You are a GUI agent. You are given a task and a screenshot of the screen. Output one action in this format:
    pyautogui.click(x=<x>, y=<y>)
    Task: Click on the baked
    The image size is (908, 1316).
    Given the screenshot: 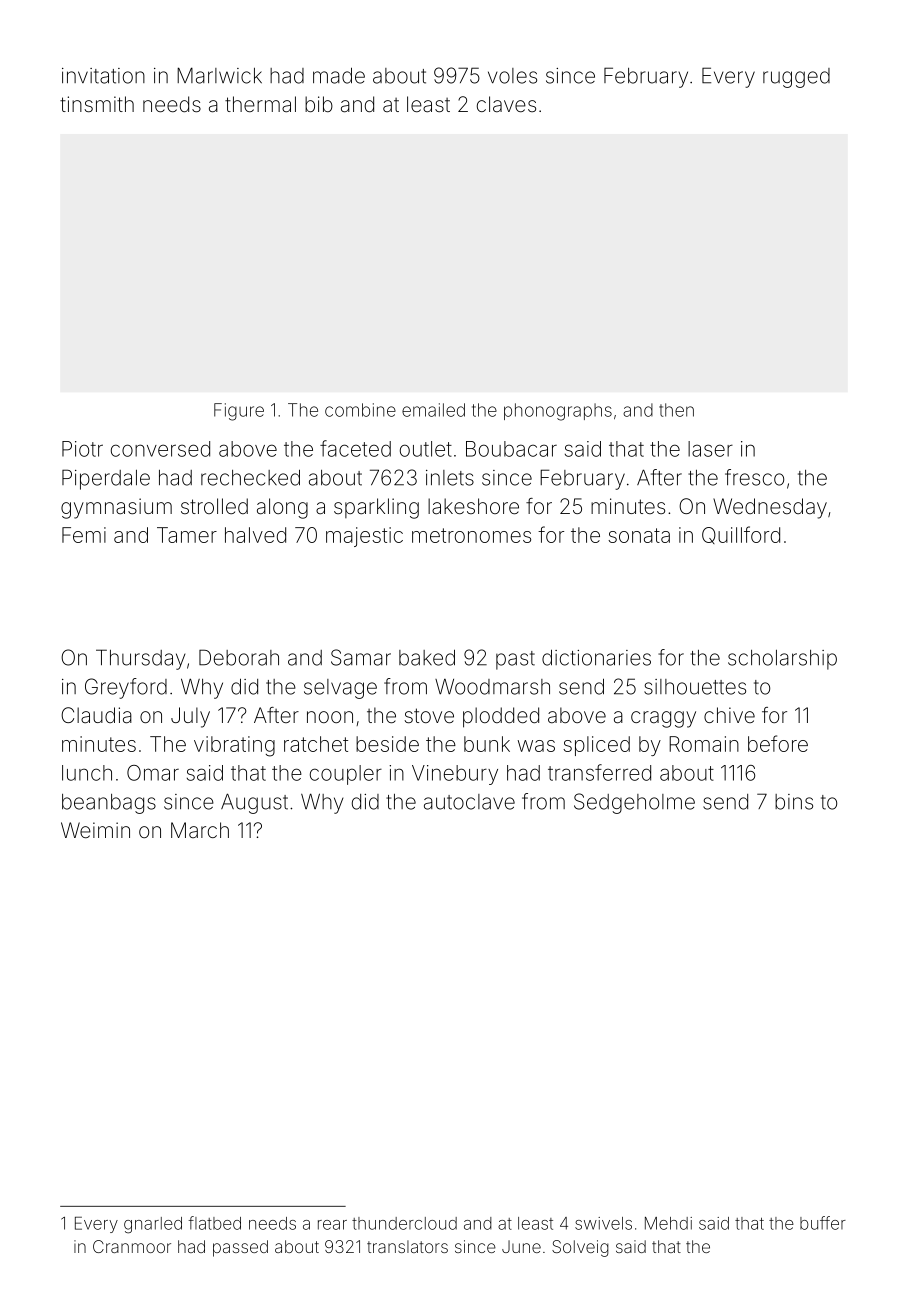 What is the action you would take?
    pyautogui.click(x=427, y=657)
